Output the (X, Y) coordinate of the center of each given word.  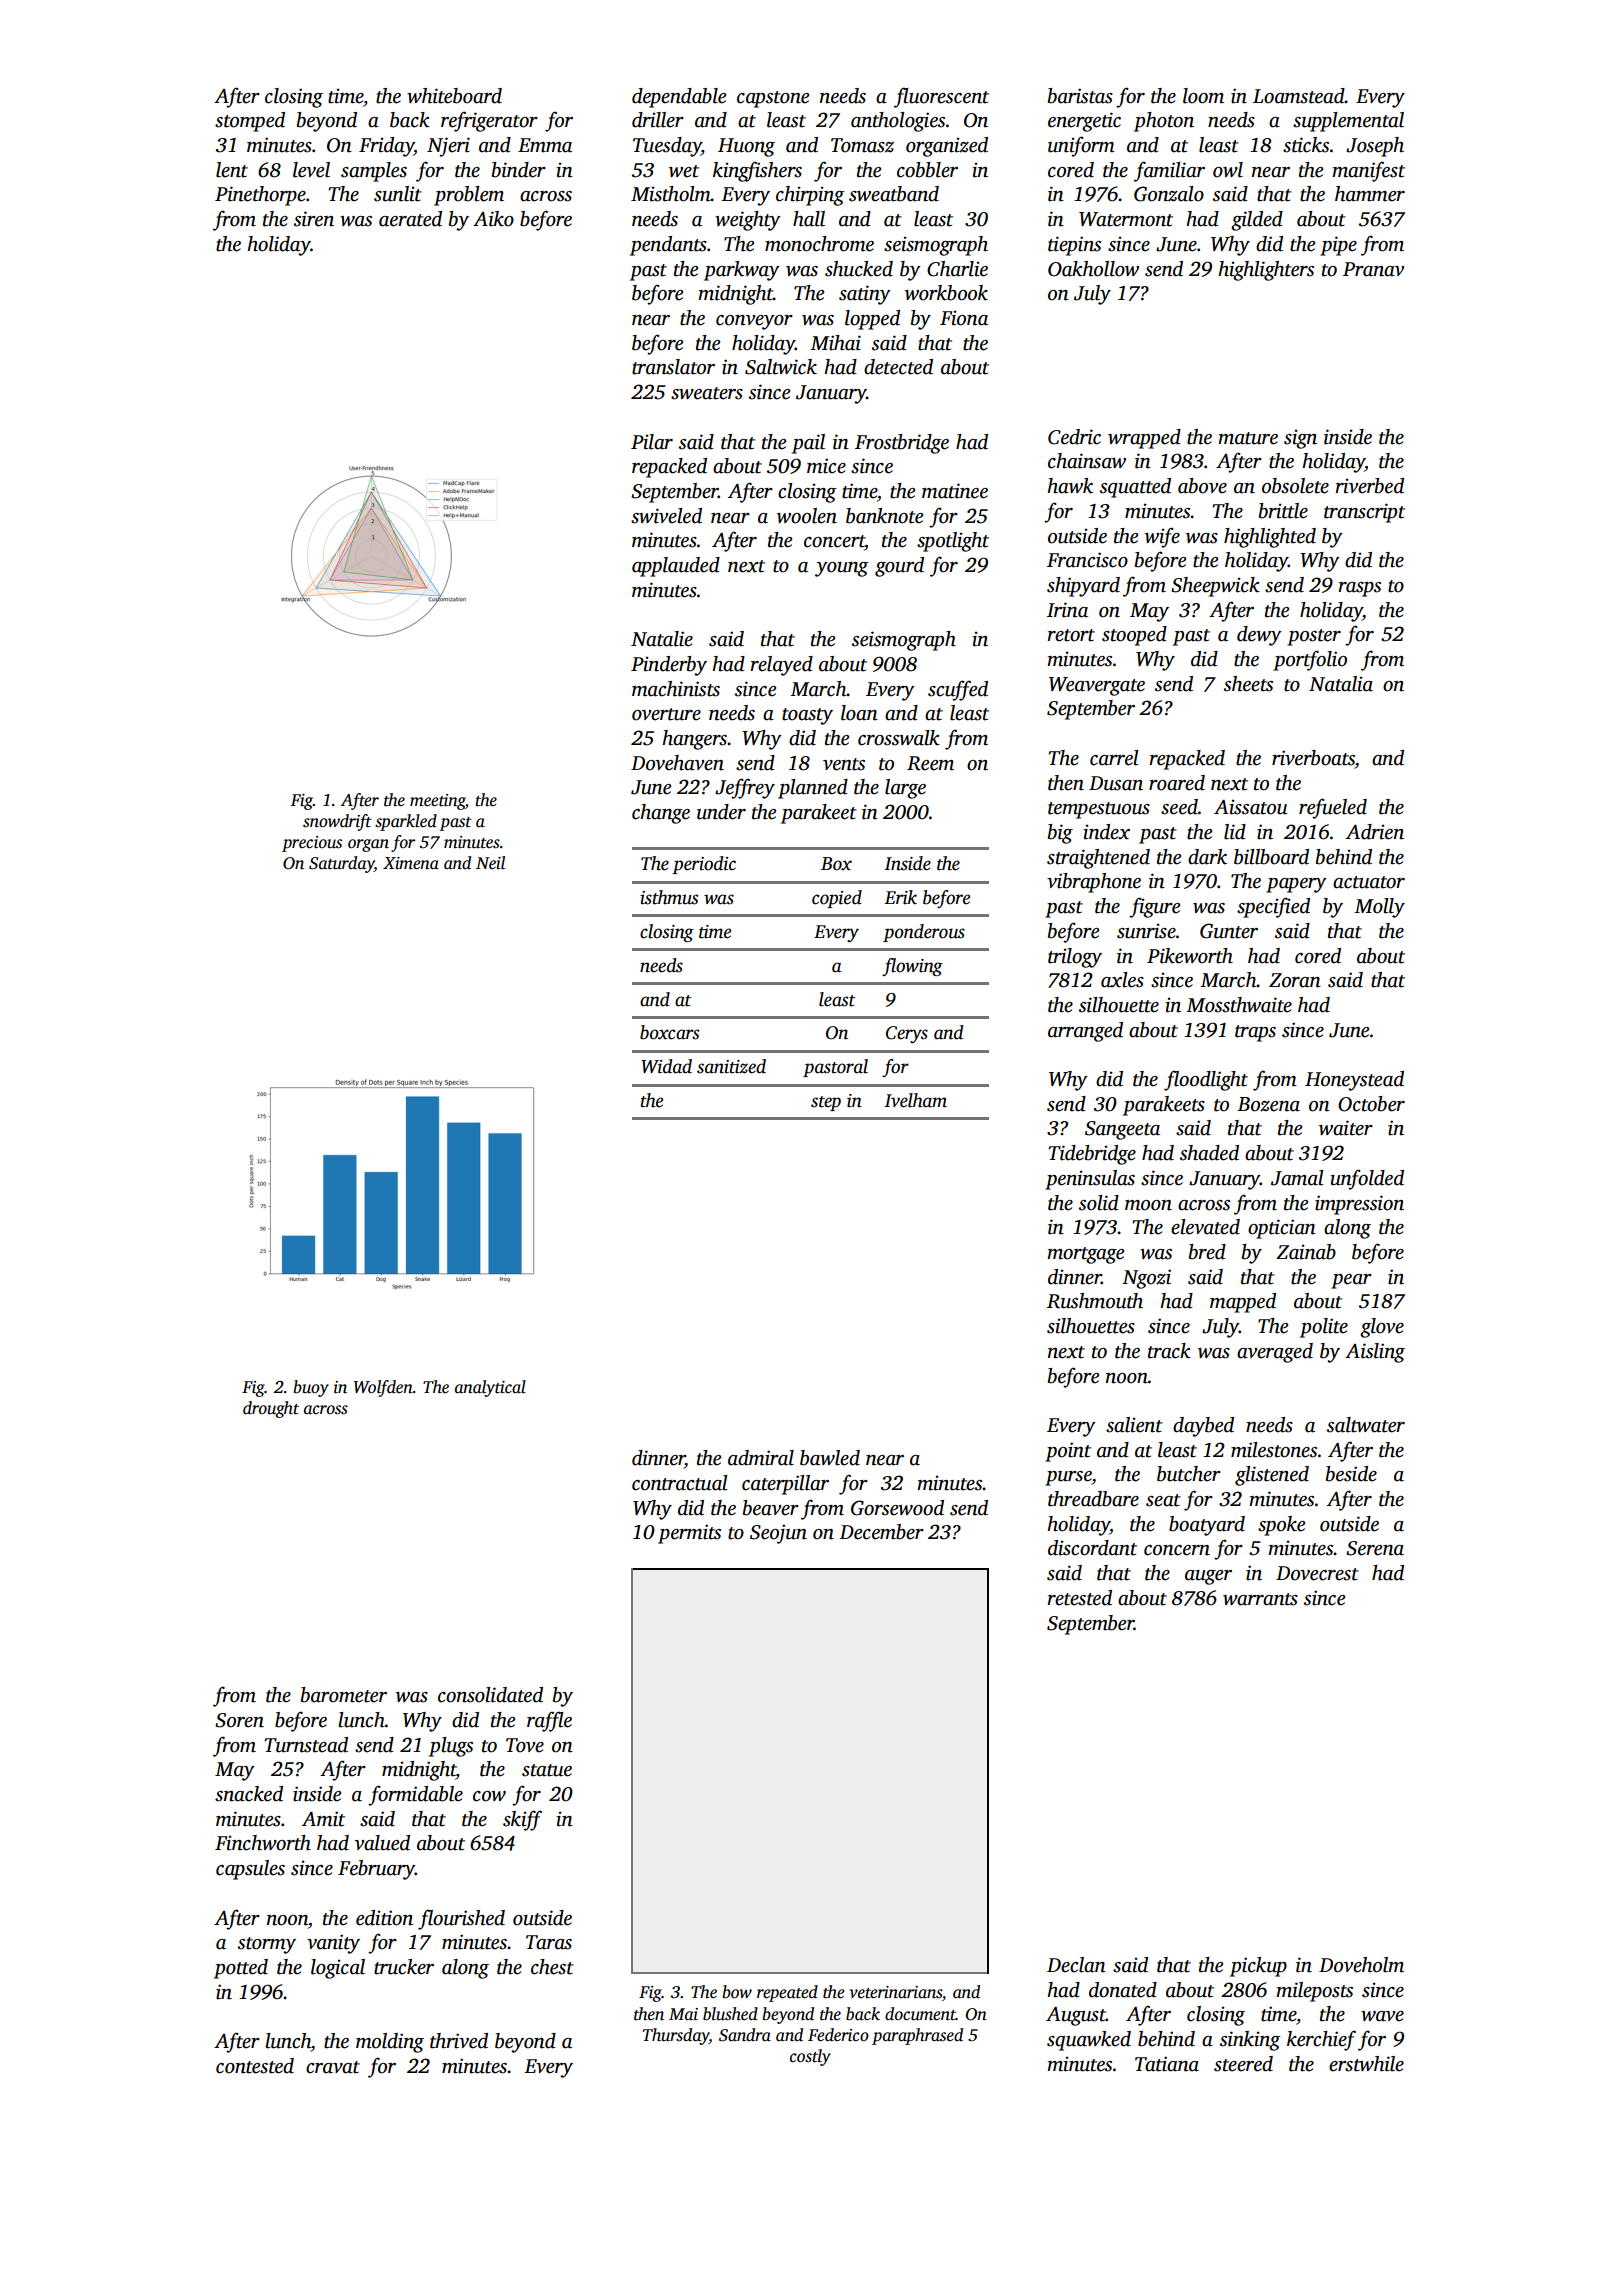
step (826, 1103)
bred (1207, 1252)
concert (834, 542)
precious (312, 844)
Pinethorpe (260, 196)
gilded (1257, 221)
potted (241, 1969)
